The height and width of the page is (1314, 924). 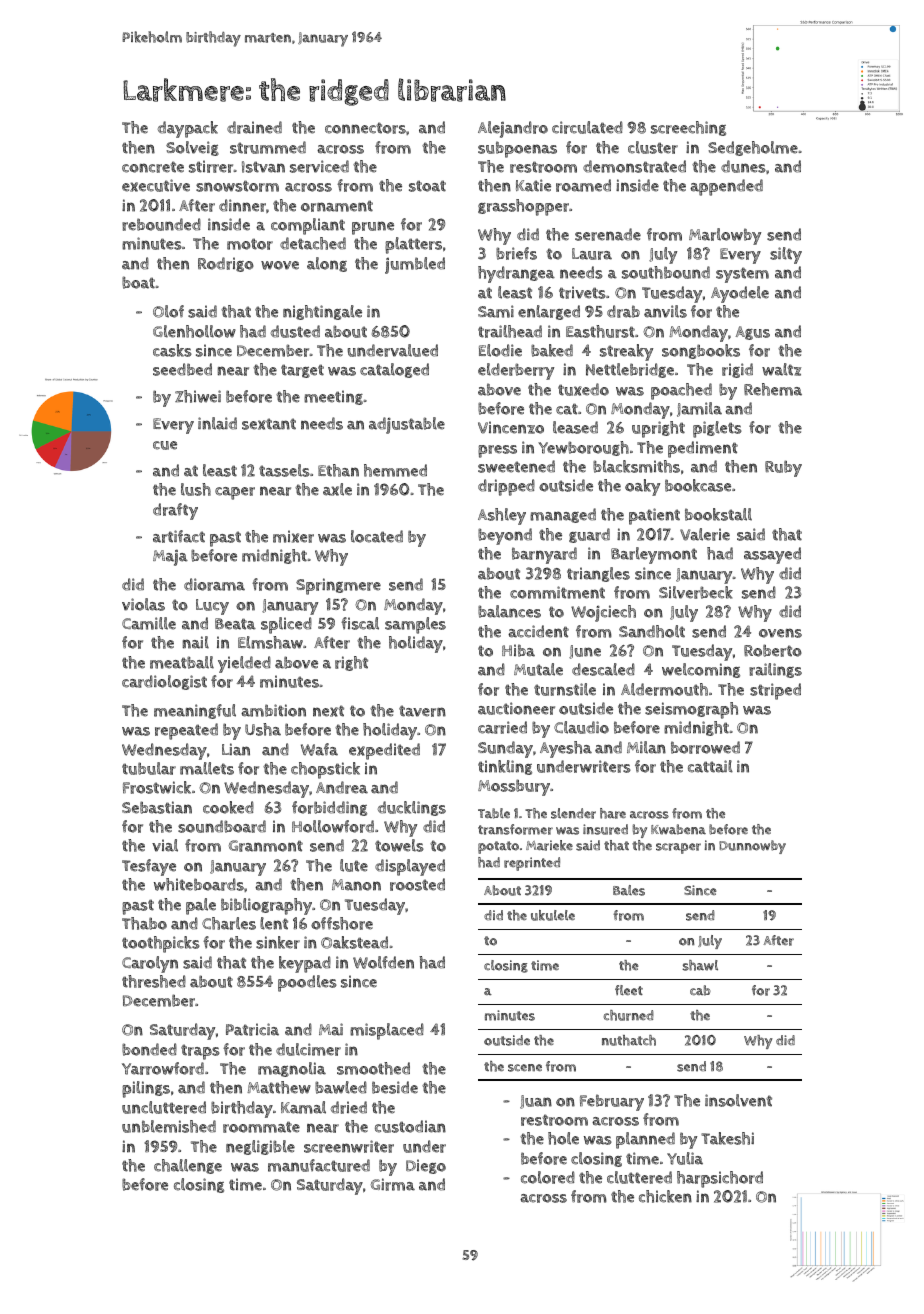 What do you see at coordinates (605, 829) in the page?
I see `insured` at bounding box center [605, 829].
